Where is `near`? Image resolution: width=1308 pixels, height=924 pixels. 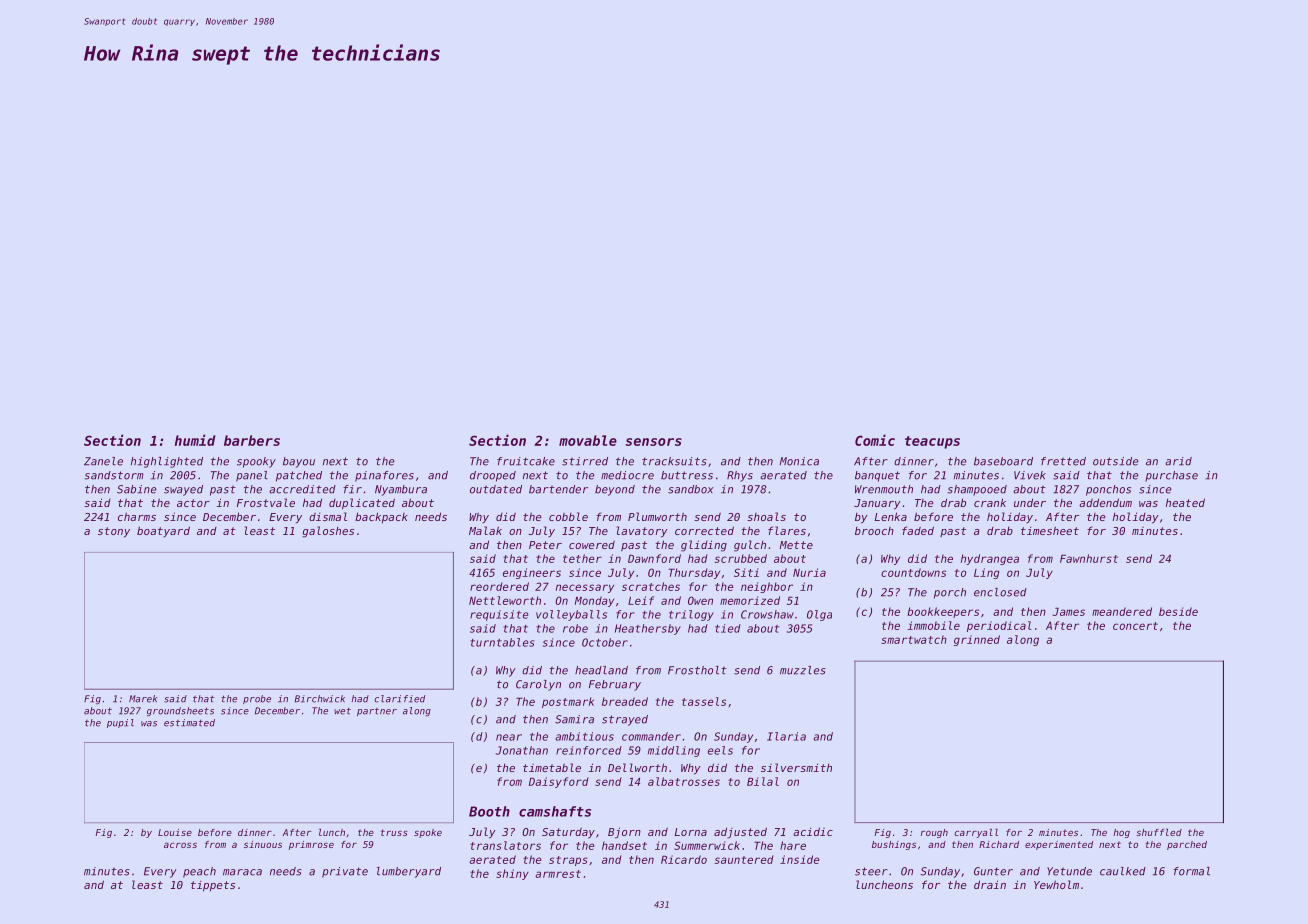
near is located at coordinates (509, 737).
